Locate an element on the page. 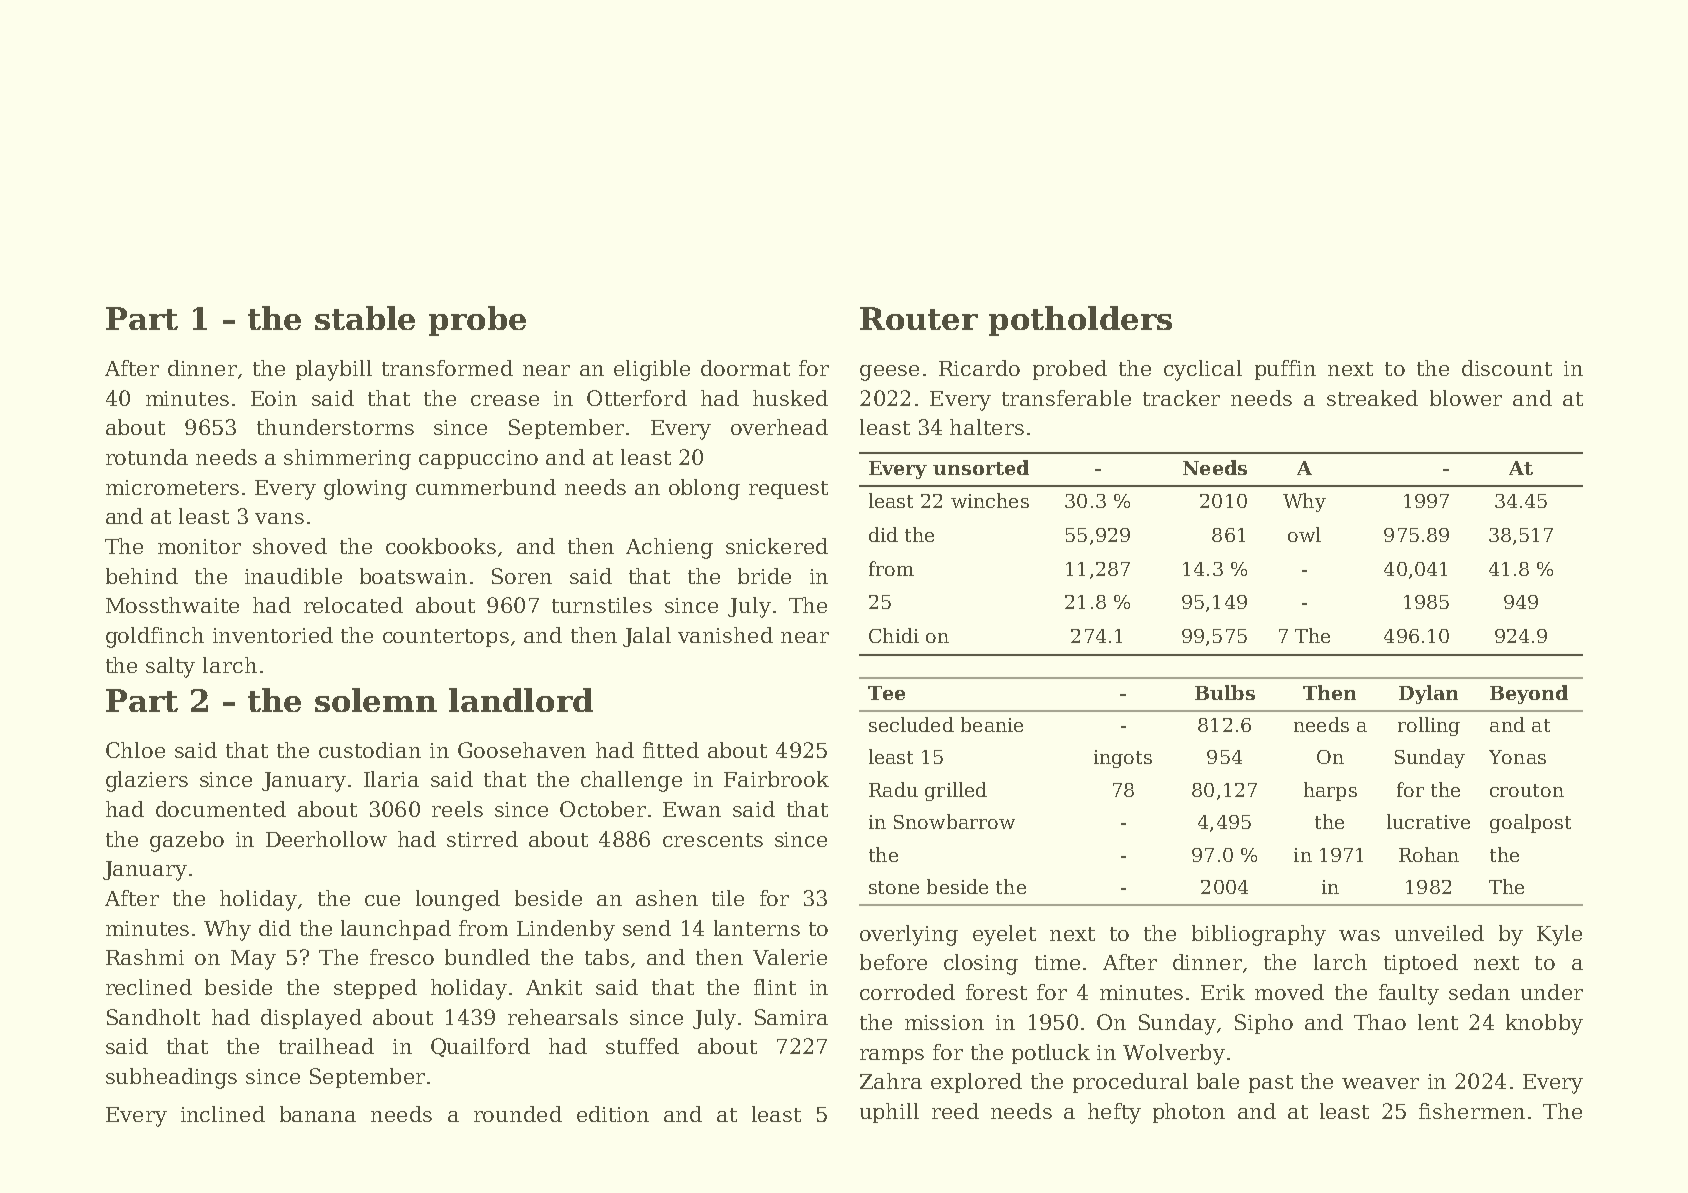 This image has width=1688, height=1193. Router is located at coordinates (919, 318).
